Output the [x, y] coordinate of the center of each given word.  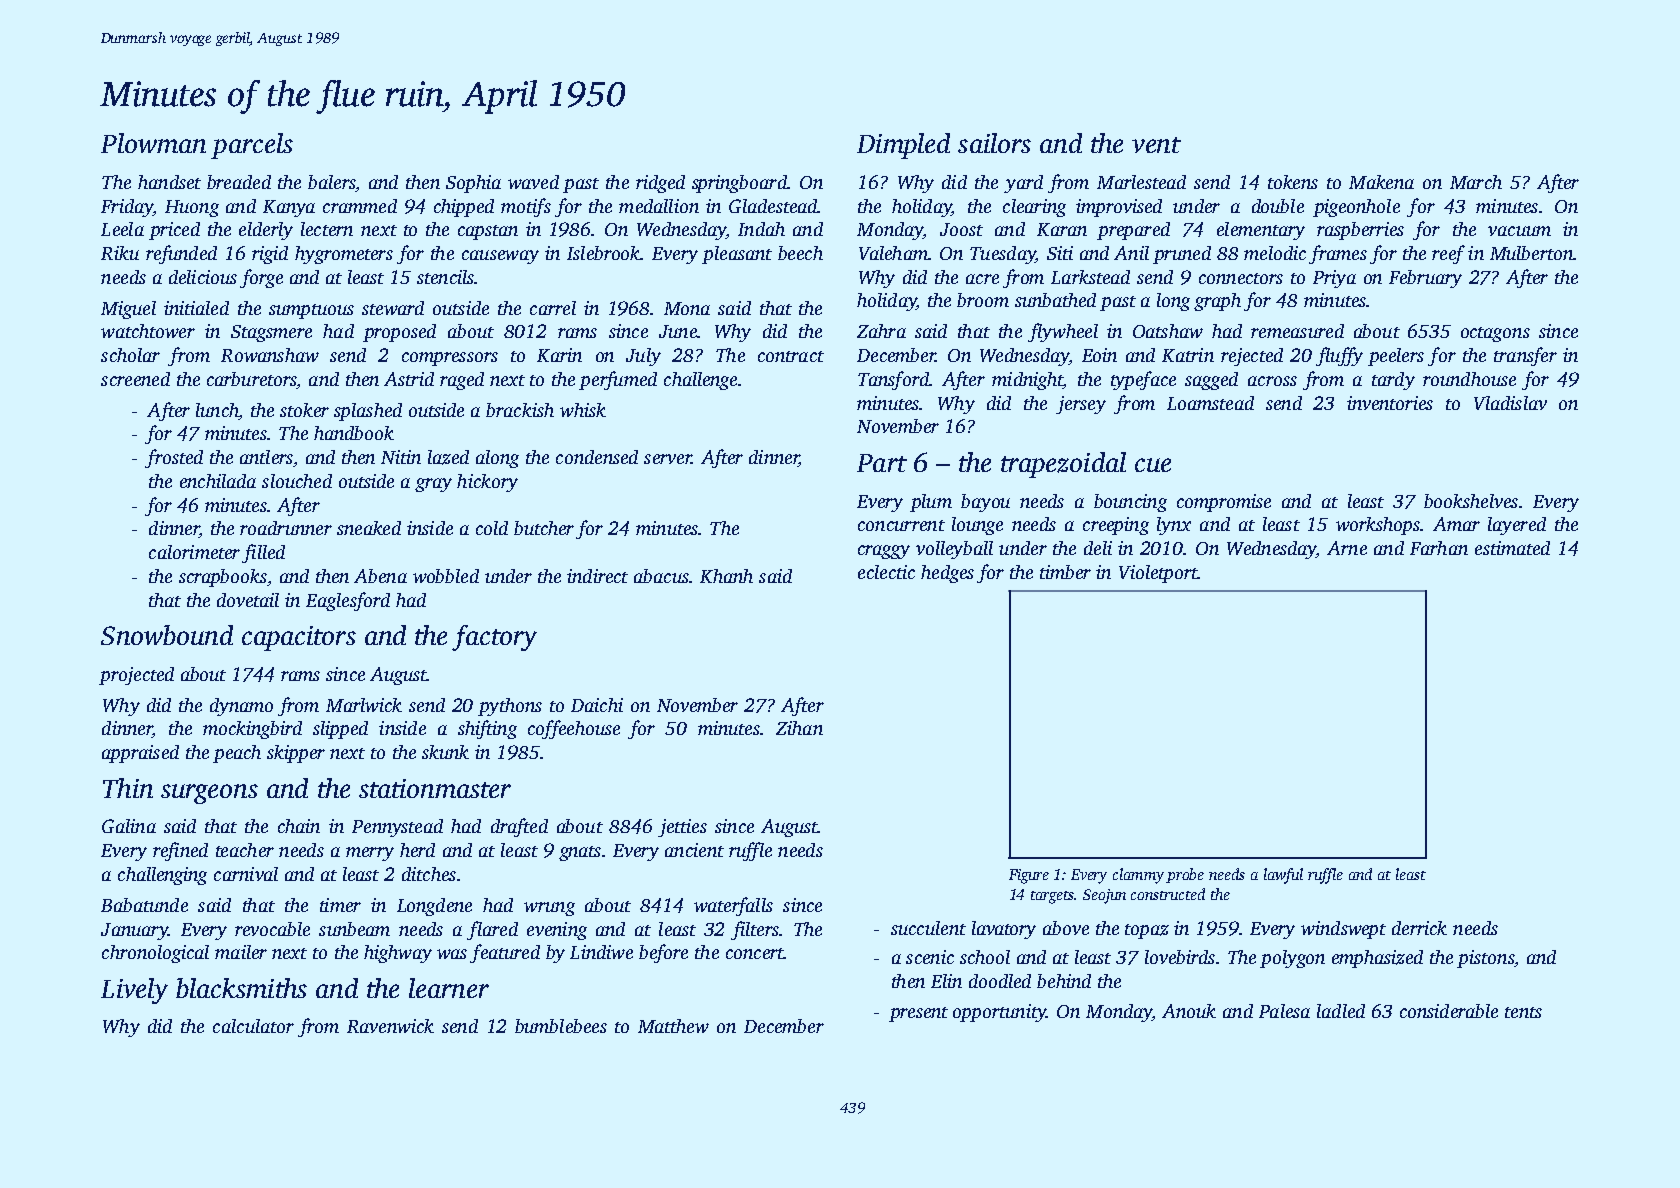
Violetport [1158, 574]
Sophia [473, 184]
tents [1523, 1012]
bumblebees [561, 1026]
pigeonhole [1356, 208]
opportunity [999, 1013]
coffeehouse [574, 729]
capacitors [299, 638]
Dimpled [903, 146]
